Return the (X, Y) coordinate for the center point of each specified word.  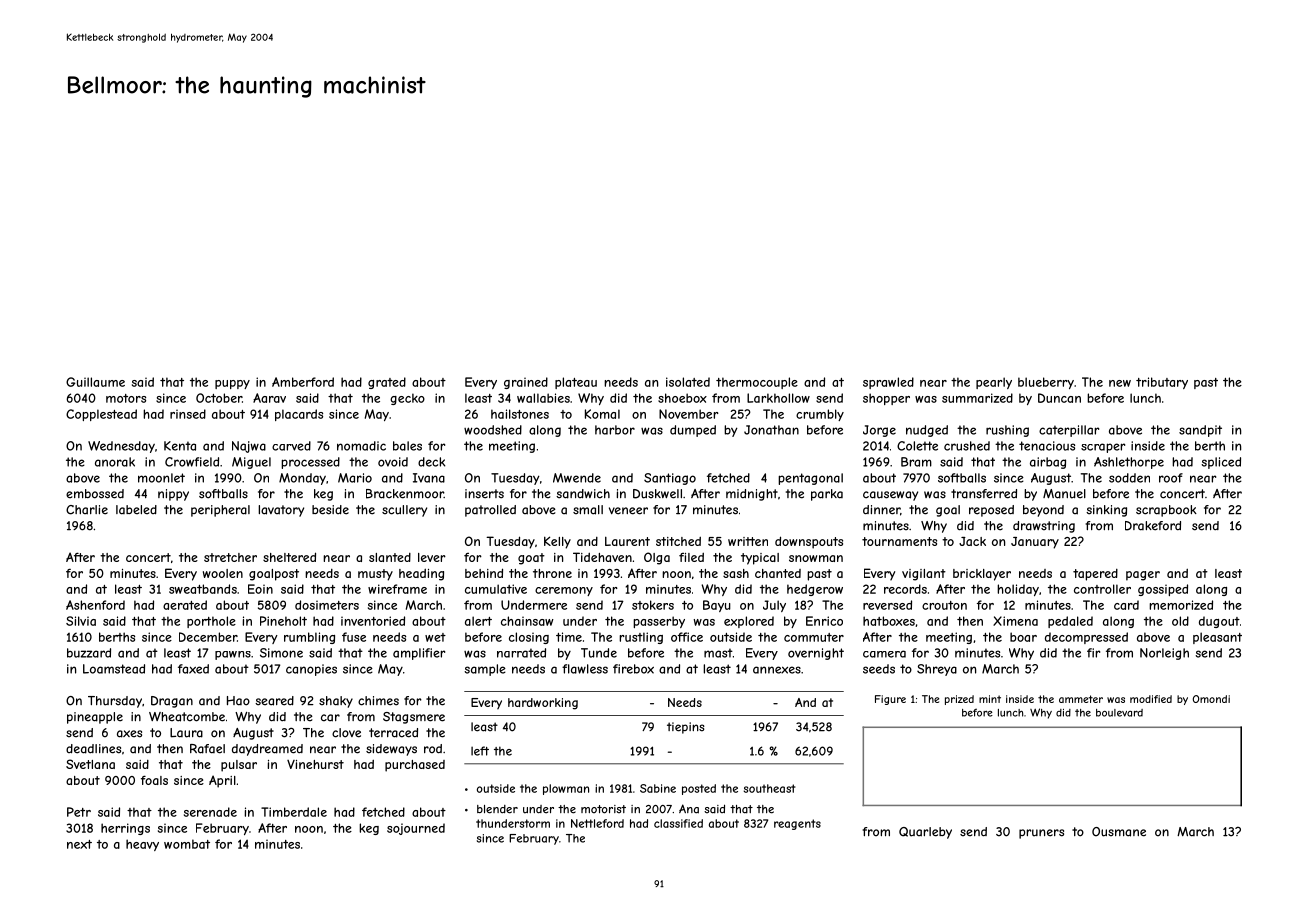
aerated (185, 605)
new (1120, 383)
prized (959, 700)
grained (526, 383)
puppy (232, 384)
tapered (1095, 575)
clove (346, 733)
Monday (302, 479)
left (480, 751)
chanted (778, 573)
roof (1171, 478)
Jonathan (771, 430)
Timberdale (294, 812)
